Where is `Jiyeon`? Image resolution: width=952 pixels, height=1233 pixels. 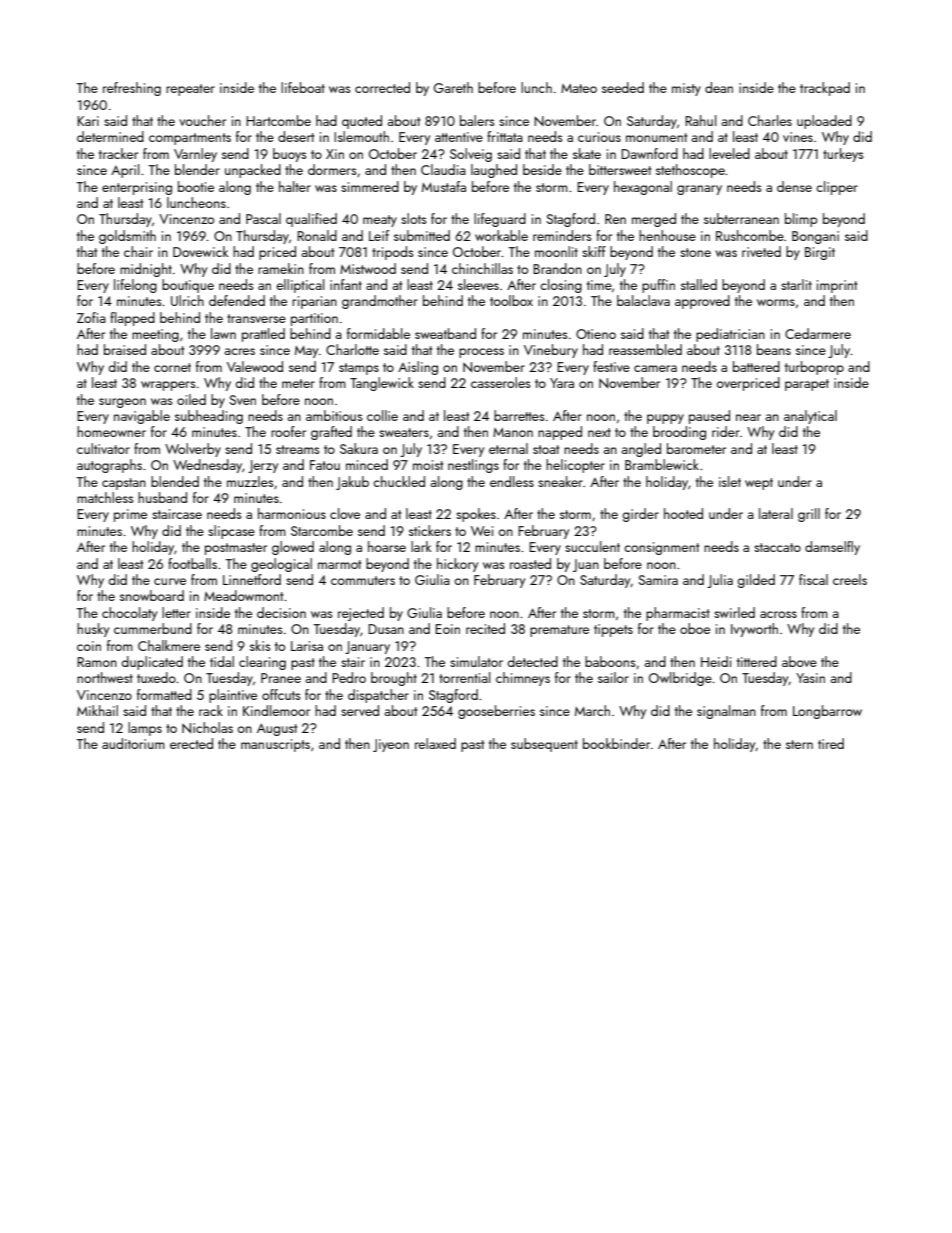 Jiyeon is located at coordinates (391, 745).
